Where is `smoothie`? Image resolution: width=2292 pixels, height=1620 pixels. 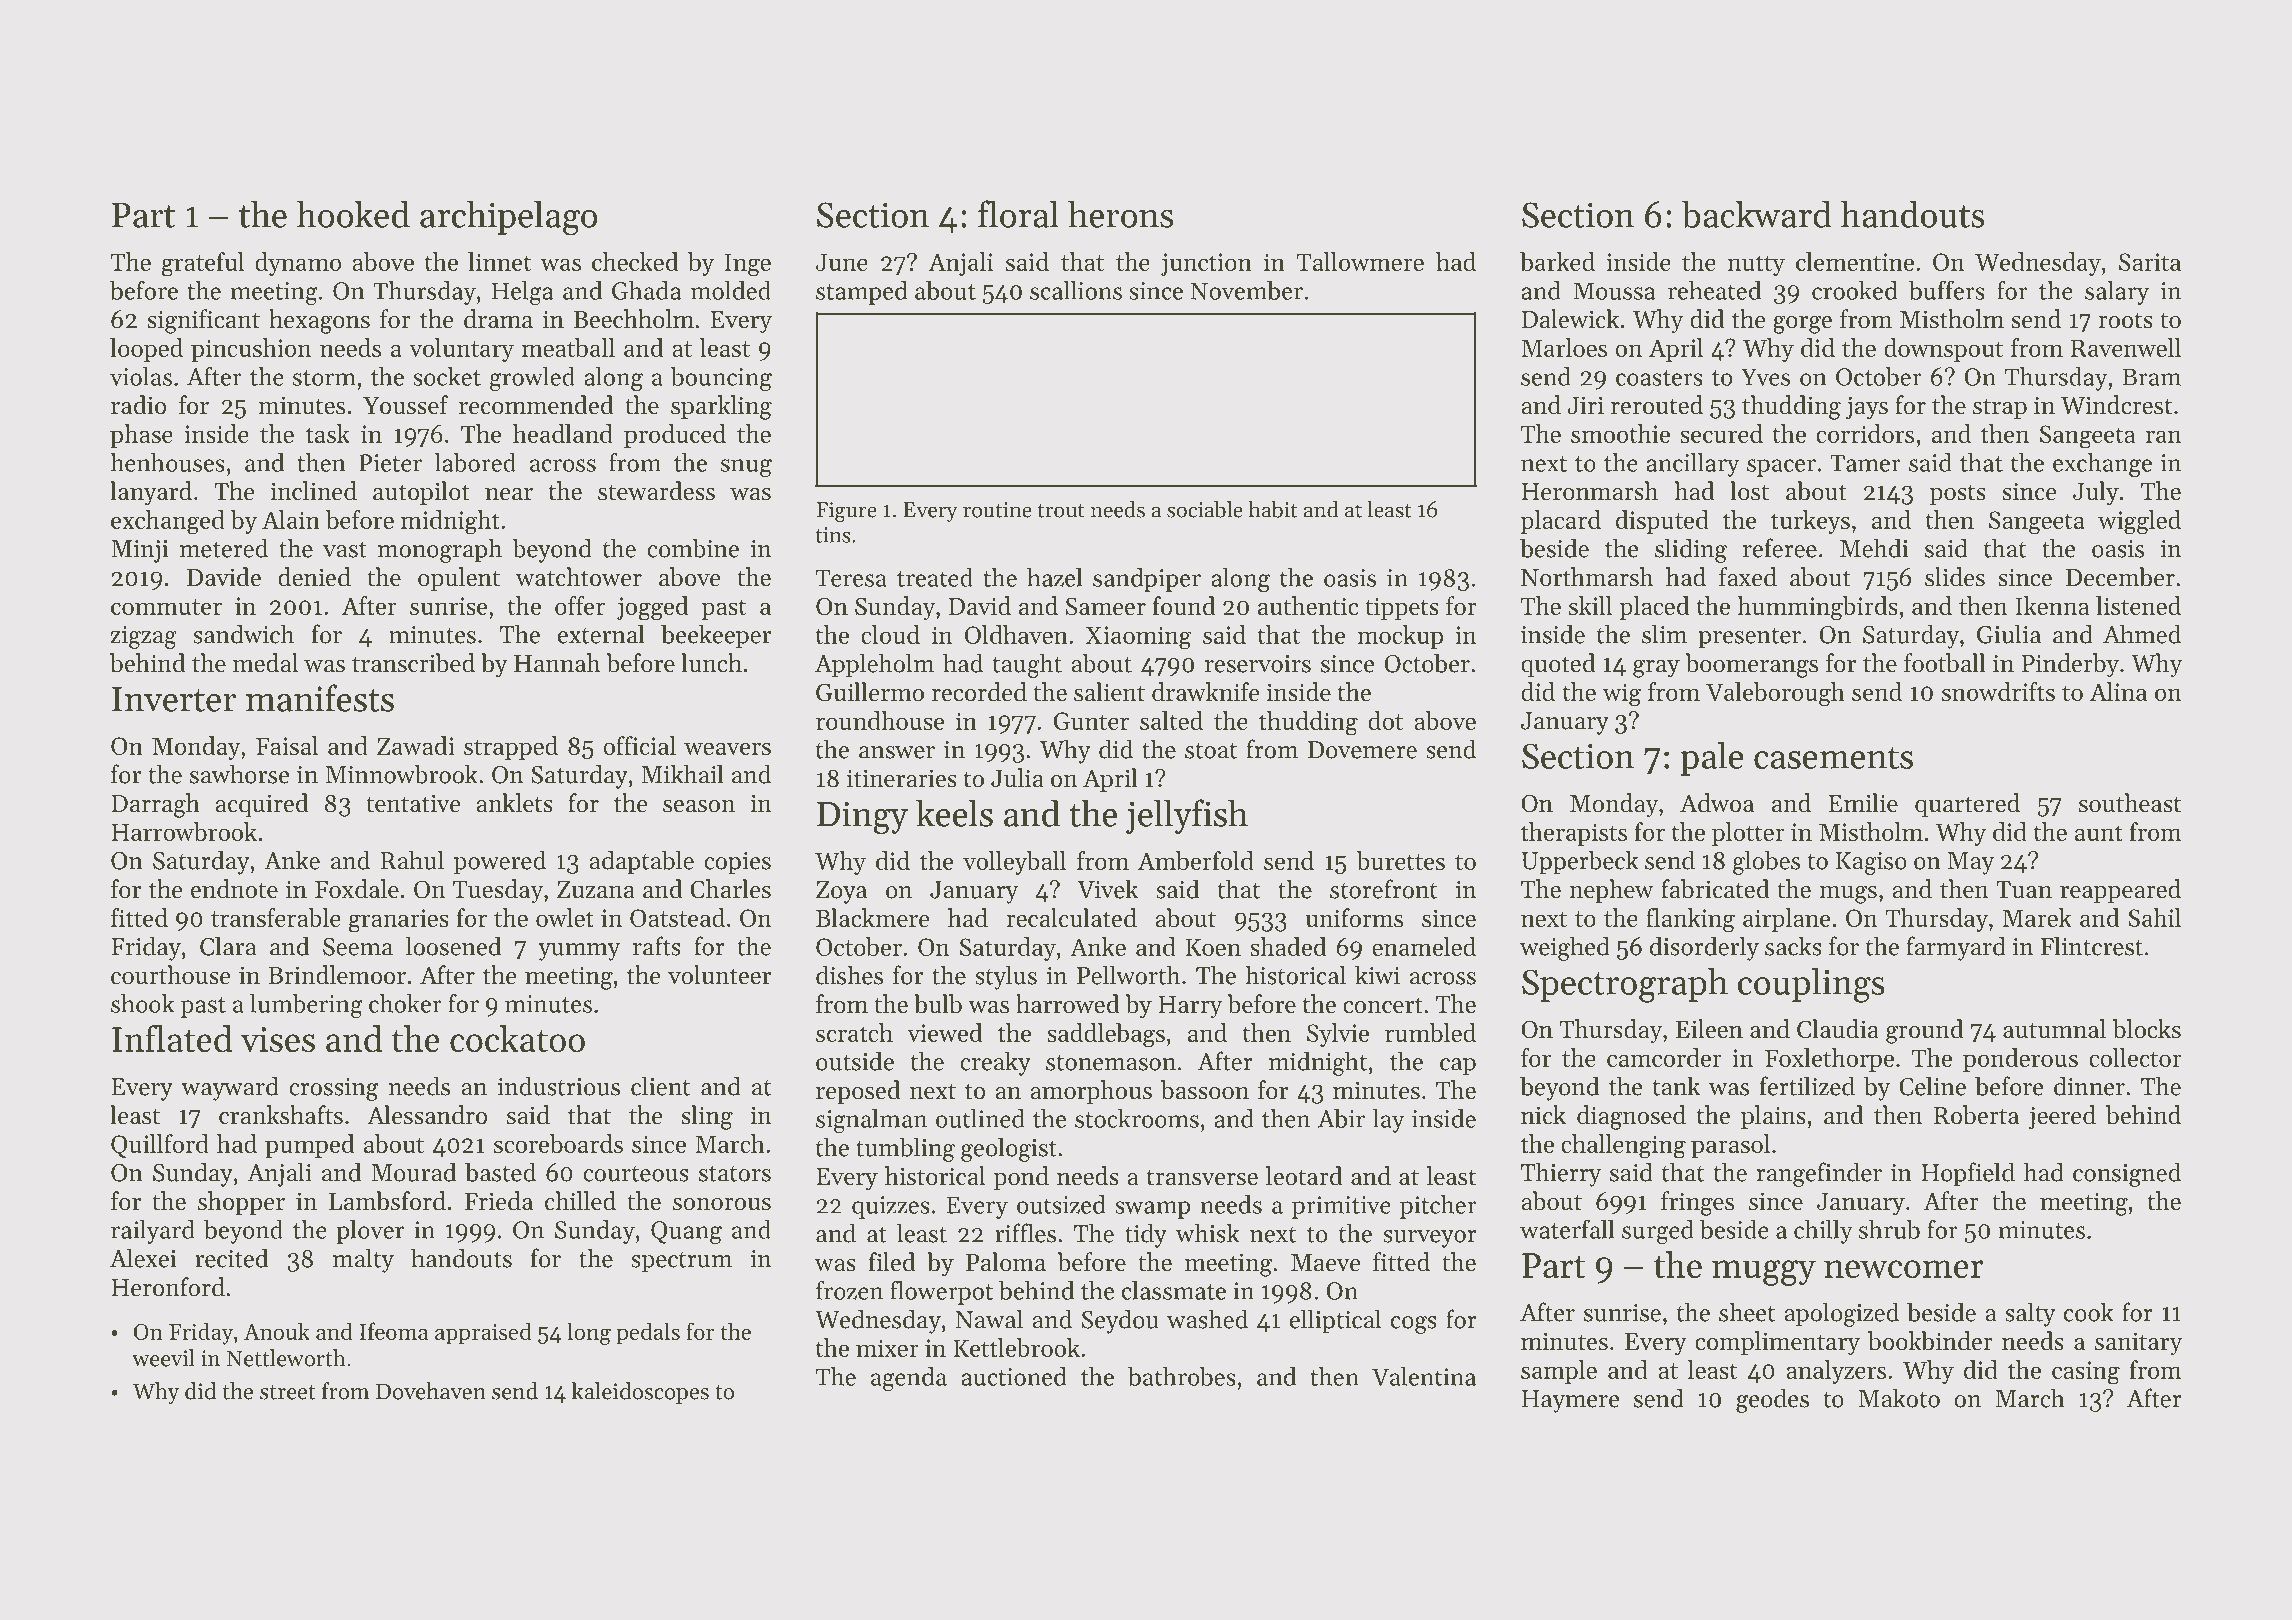
smoothie is located at coordinates (1620, 433).
